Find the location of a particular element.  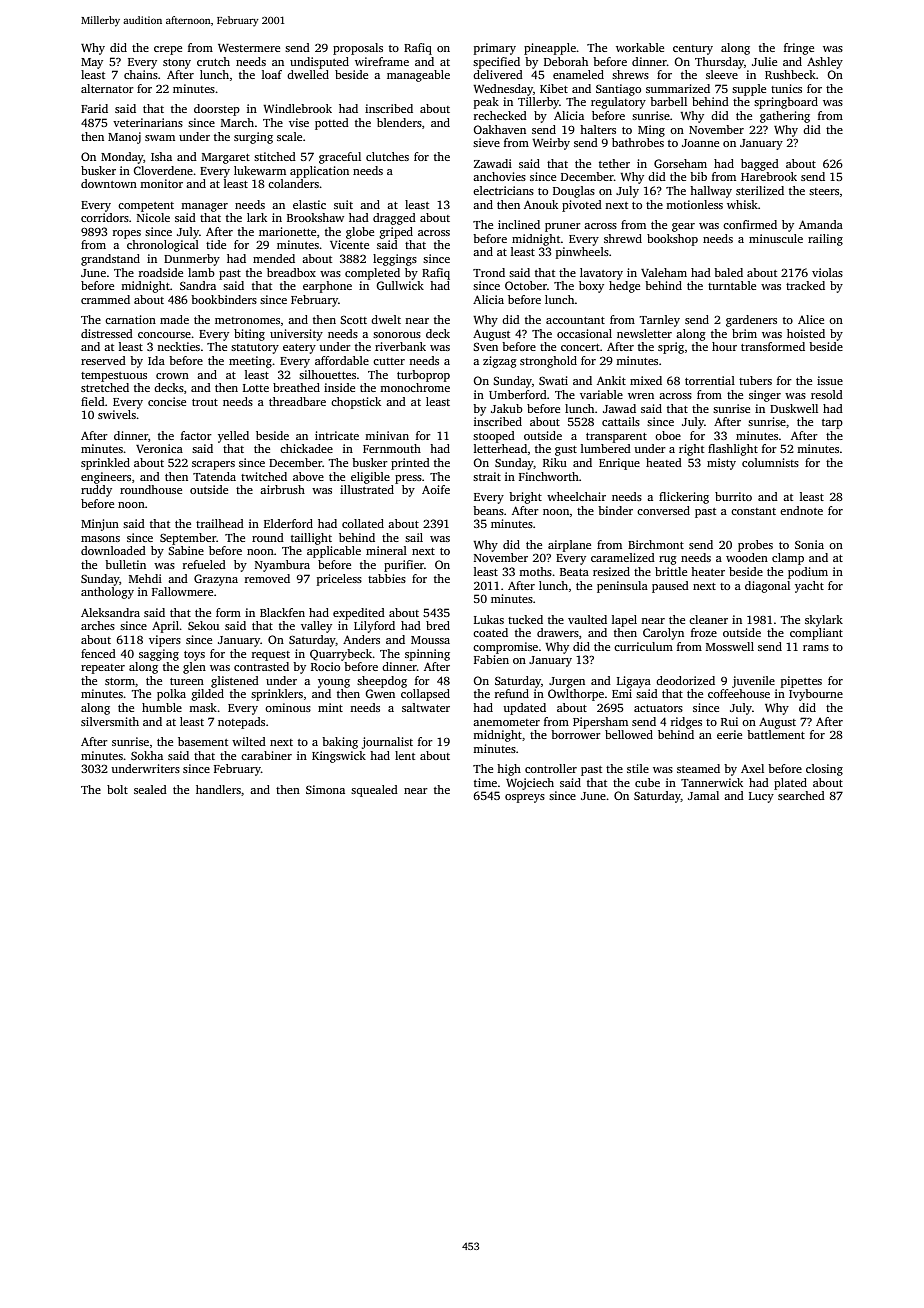

minivan is located at coordinates (387, 435).
